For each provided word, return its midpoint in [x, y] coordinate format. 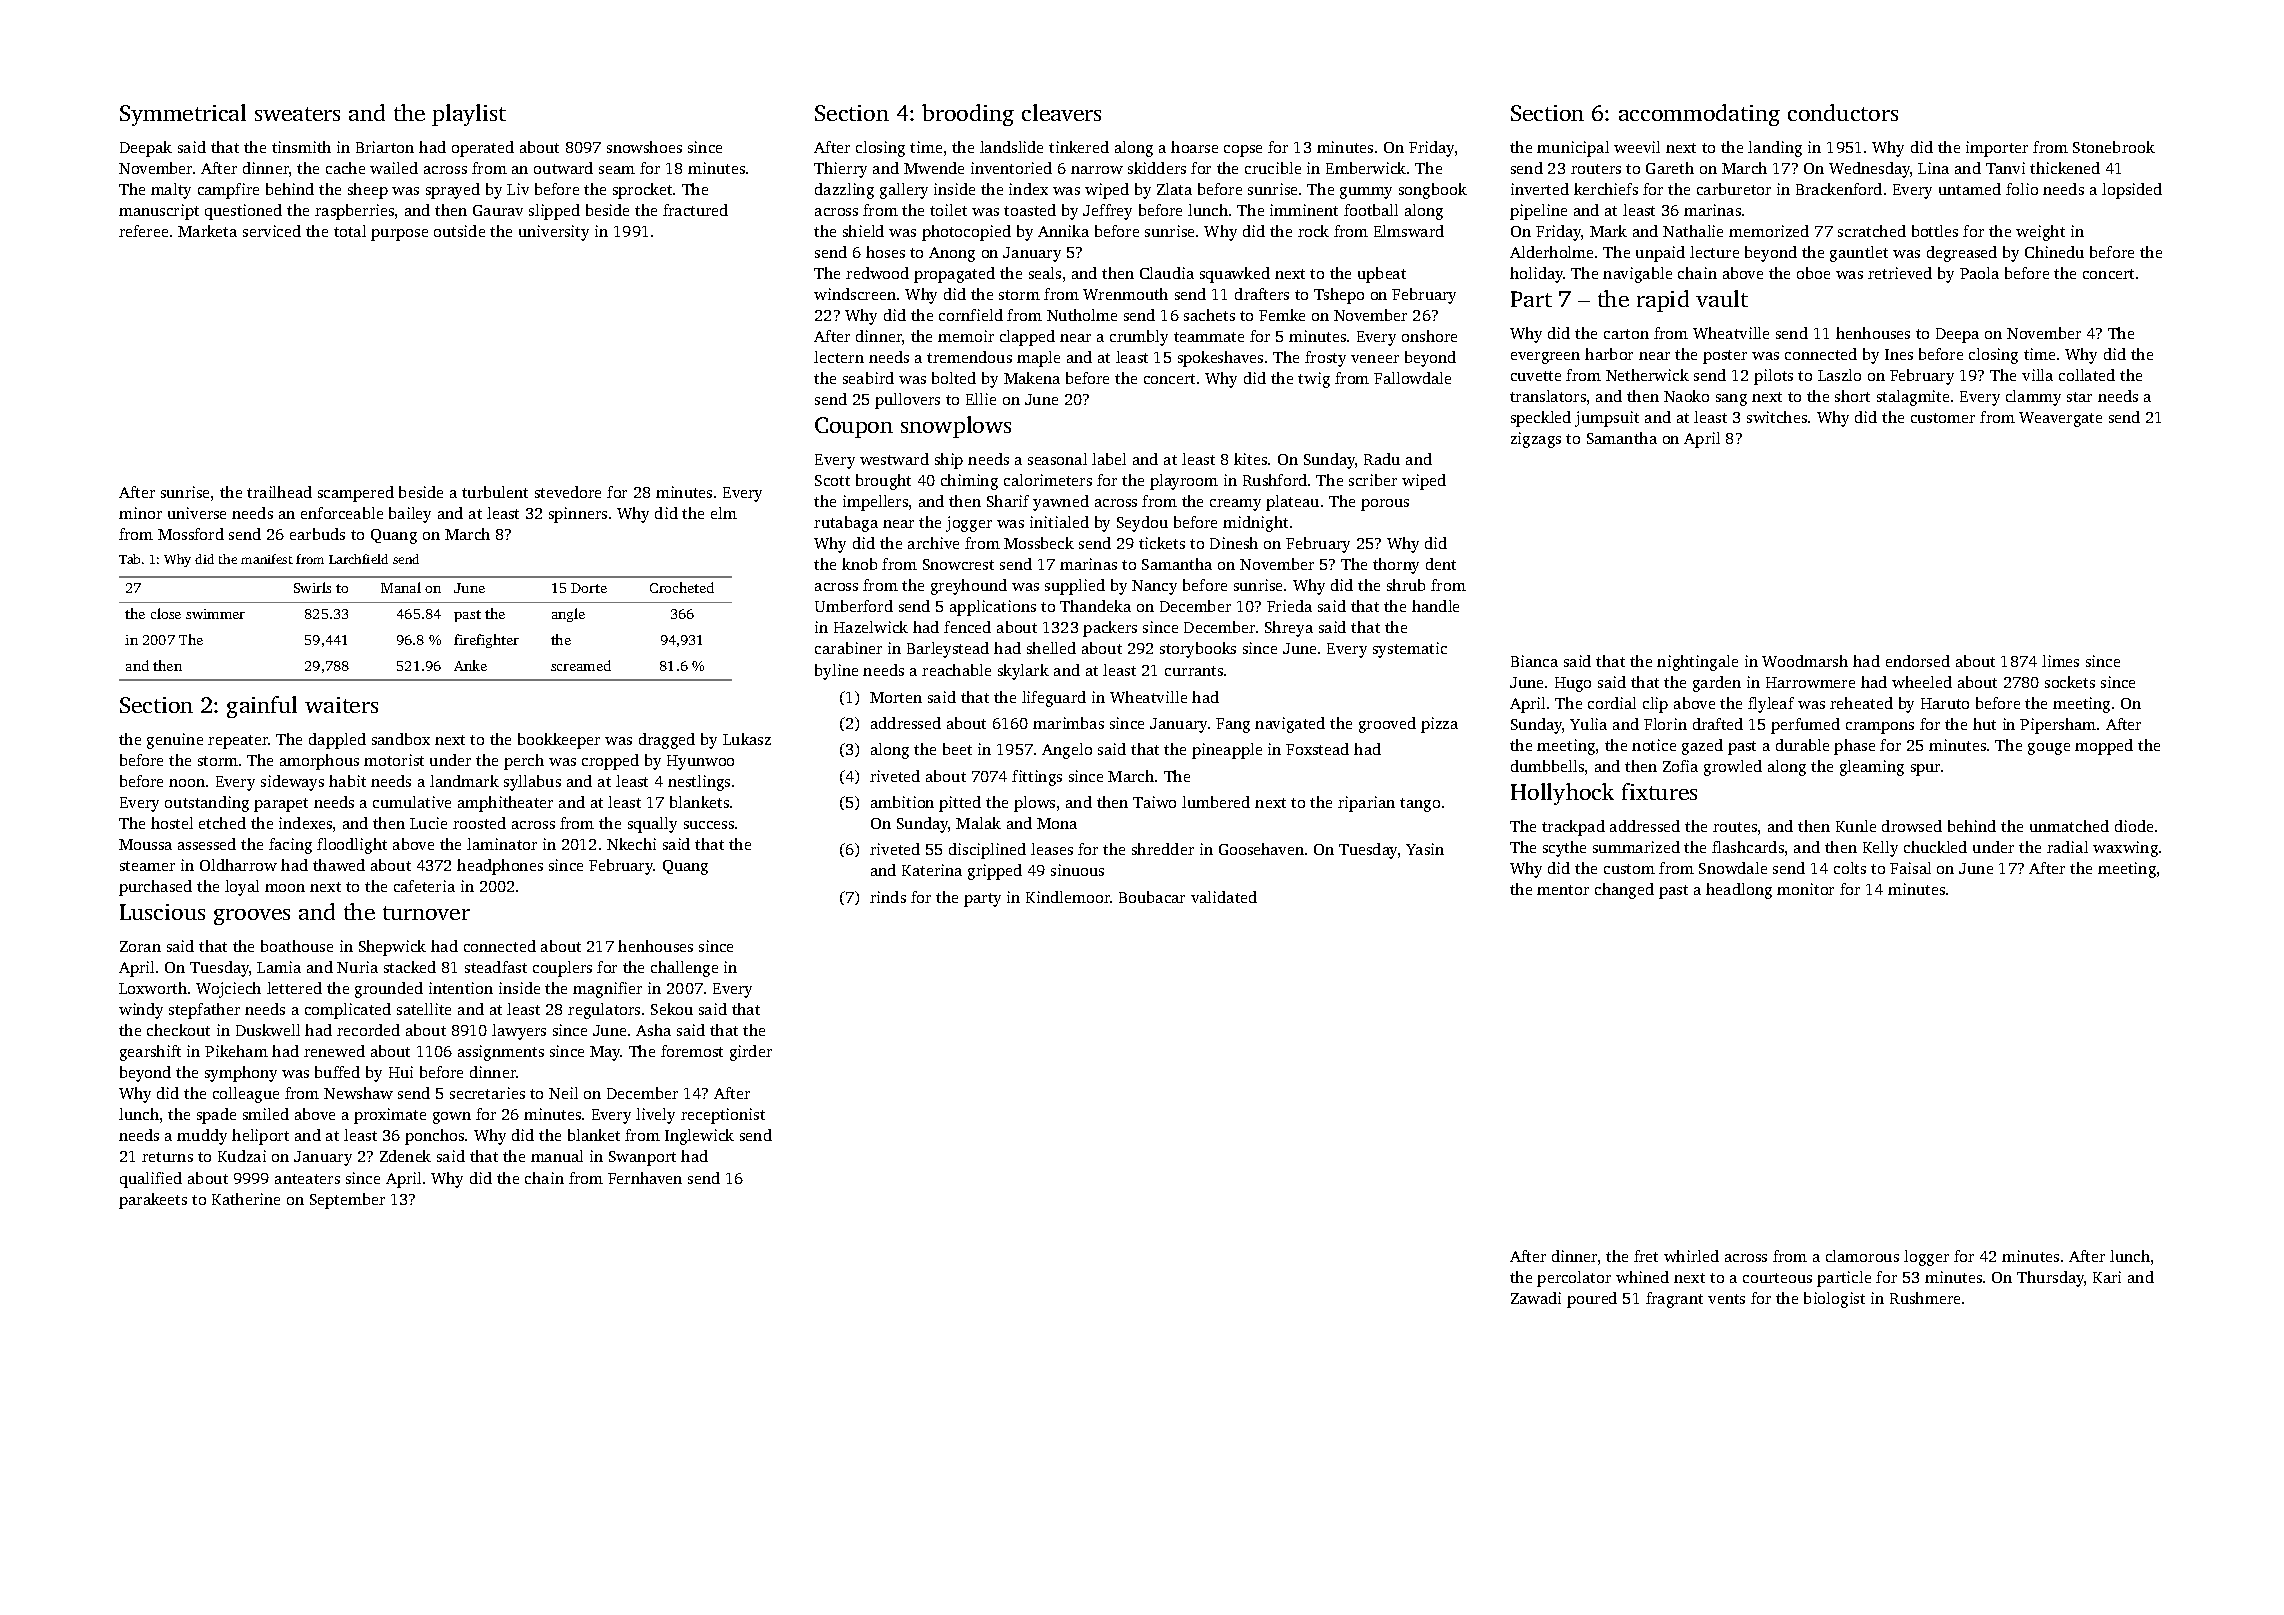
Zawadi [1536, 1298]
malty [171, 191]
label [1109, 459]
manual [557, 1156]
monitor [1805, 889]
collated [2087, 375]
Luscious [162, 912]
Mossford [191, 534]
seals [1045, 273]
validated [1224, 897]
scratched [1872, 231]
